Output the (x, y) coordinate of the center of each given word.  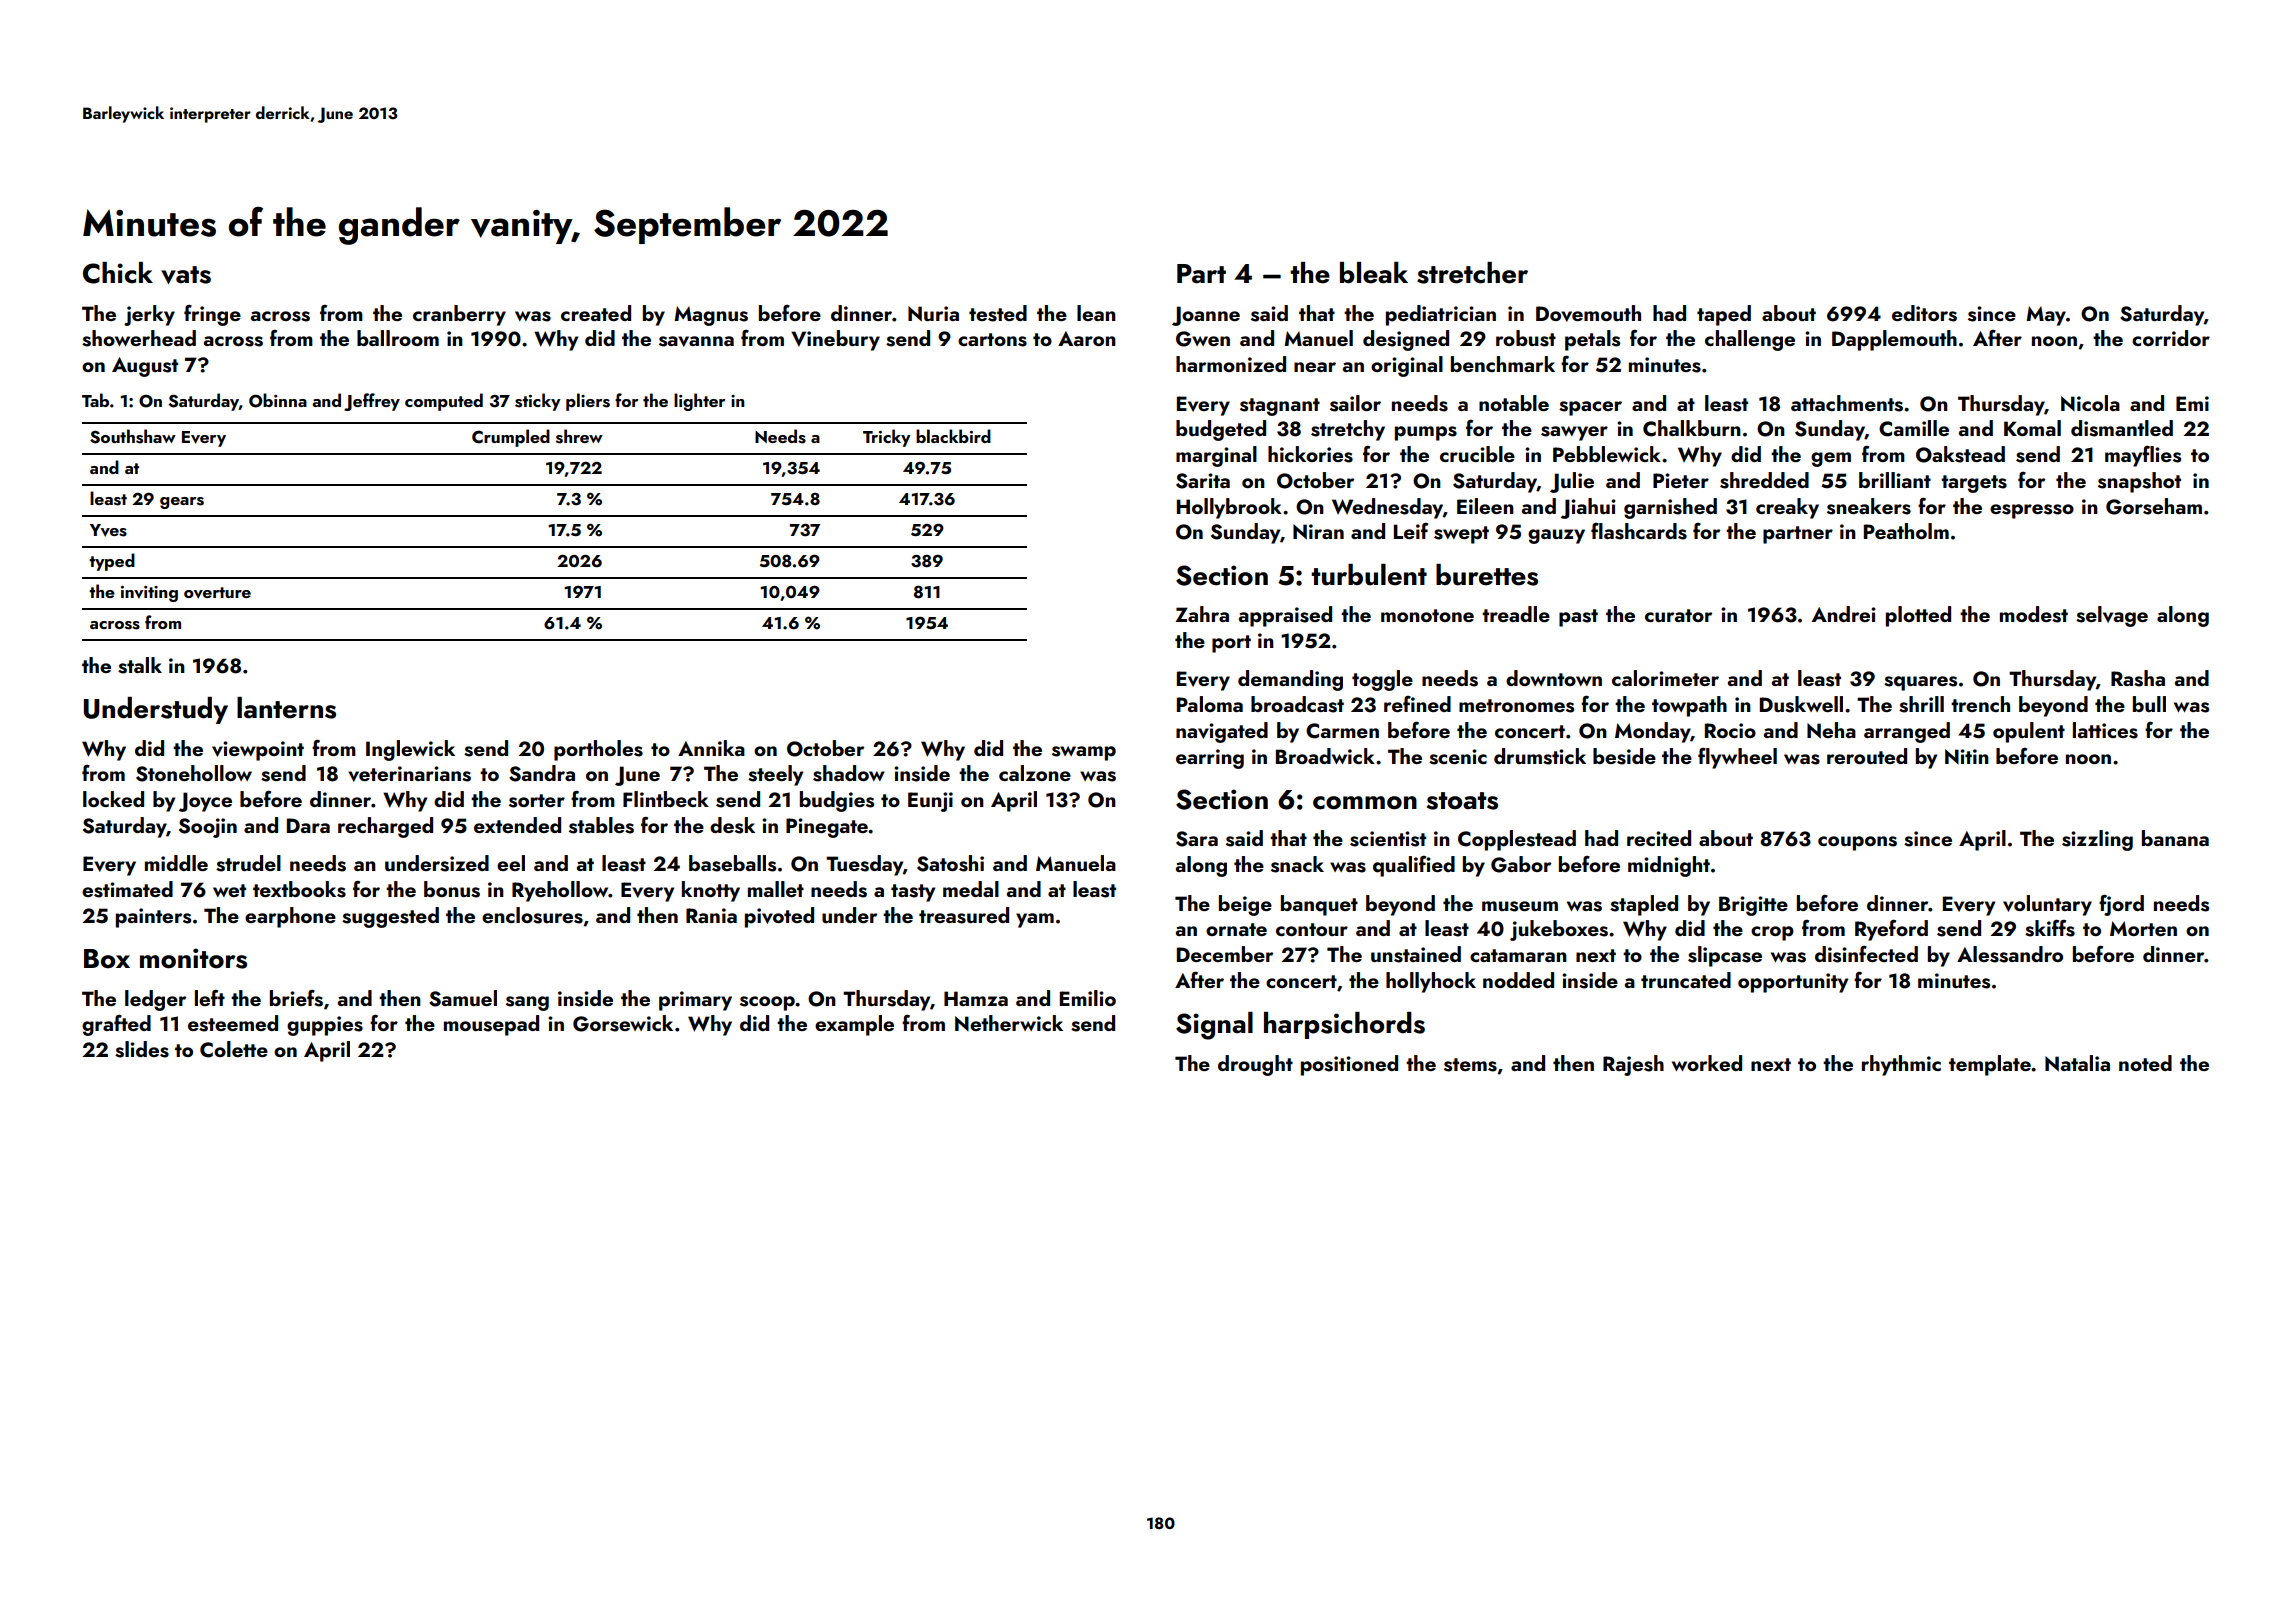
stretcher (1472, 273)
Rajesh (1633, 1065)
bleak (1374, 273)
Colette (234, 1049)
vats (186, 275)
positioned (1349, 1065)
